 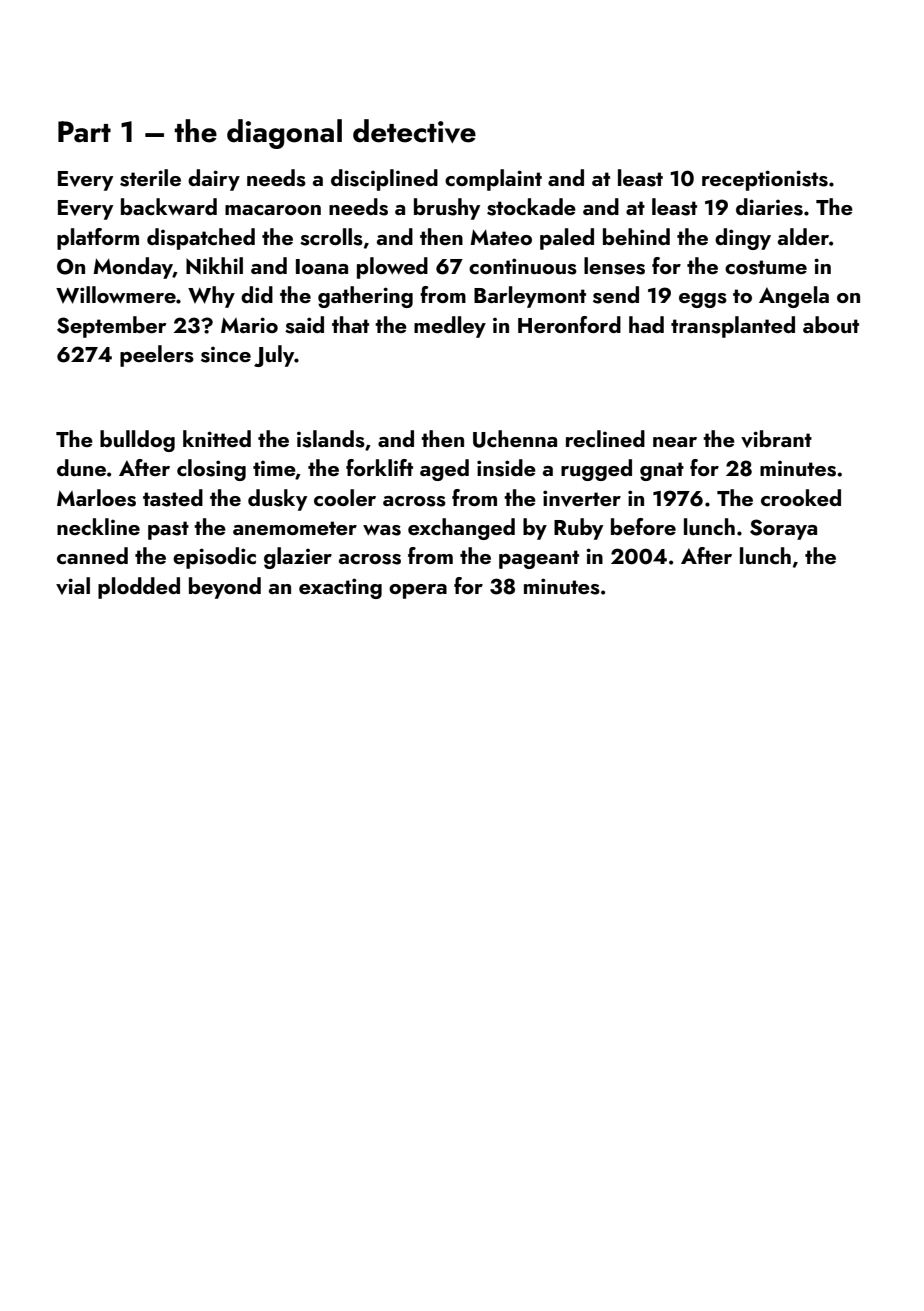 I want to click on detective, so click(x=414, y=131).
